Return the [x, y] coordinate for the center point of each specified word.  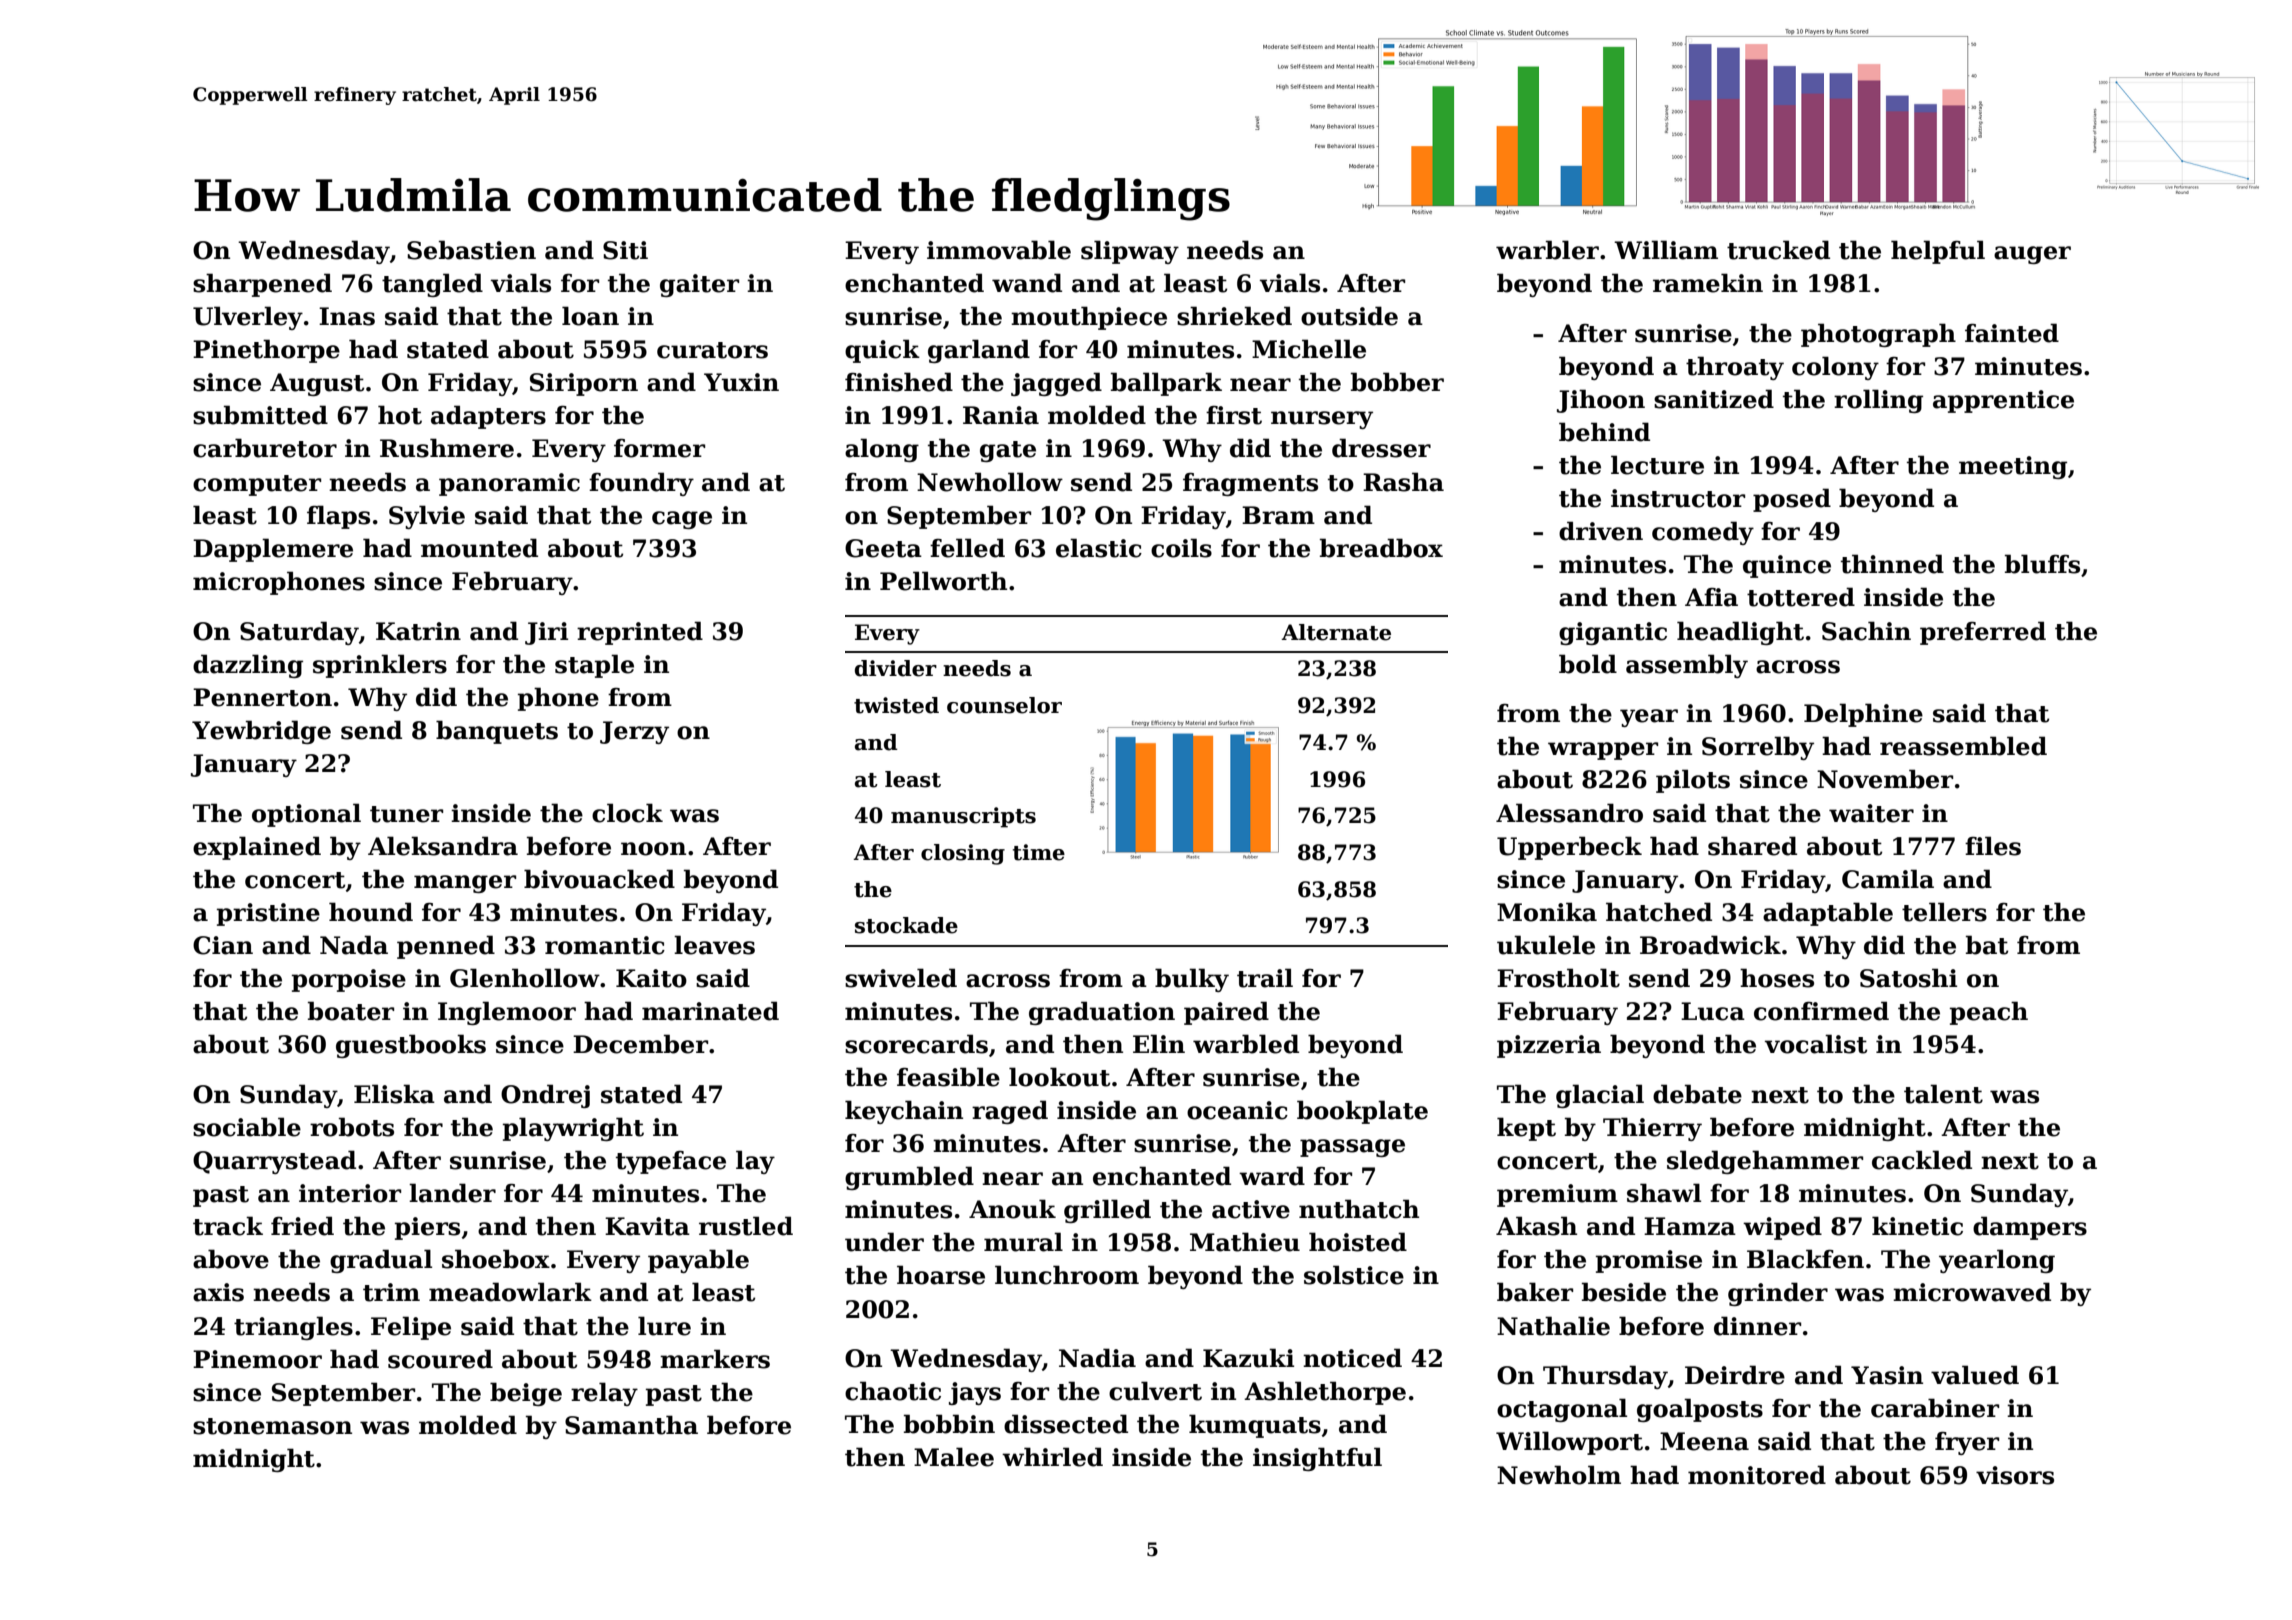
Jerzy [634, 732]
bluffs [2042, 564]
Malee [954, 1457]
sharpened [262, 285]
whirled [1052, 1457]
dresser [1381, 448]
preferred [1983, 633]
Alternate [1336, 632]
